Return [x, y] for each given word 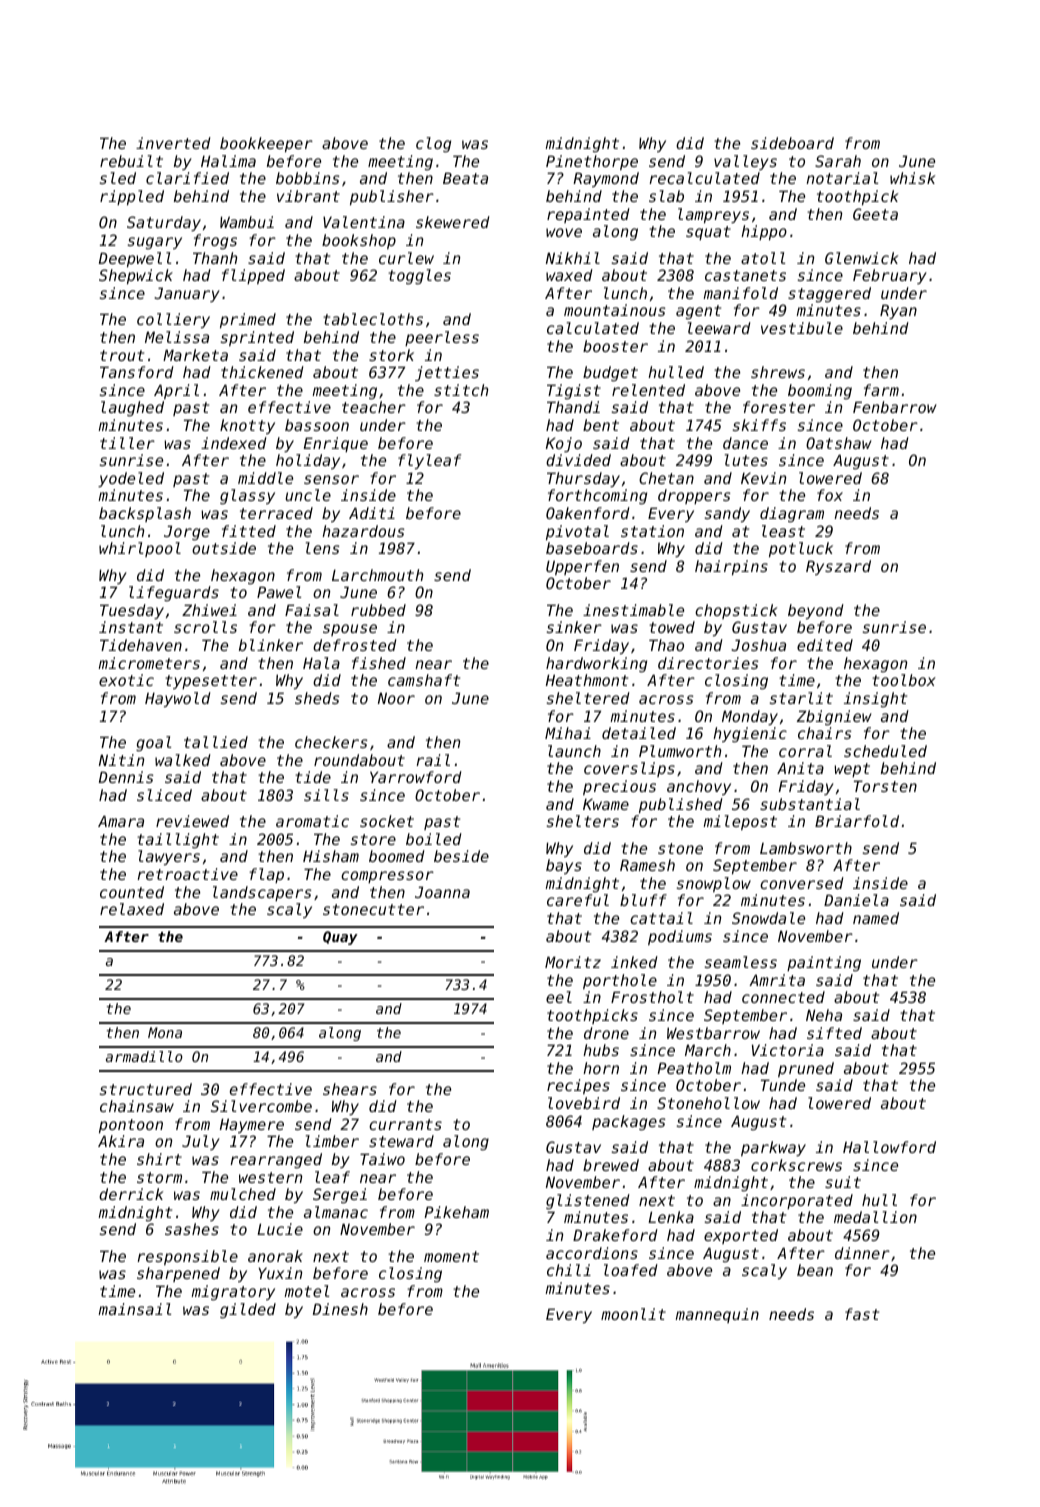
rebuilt [131, 161]
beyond [816, 611]
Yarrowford [416, 777]
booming [820, 392]
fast [862, 1314]
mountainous [614, 310]
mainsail [134, 1309]
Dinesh [340, 1309]
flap [266, 875]
